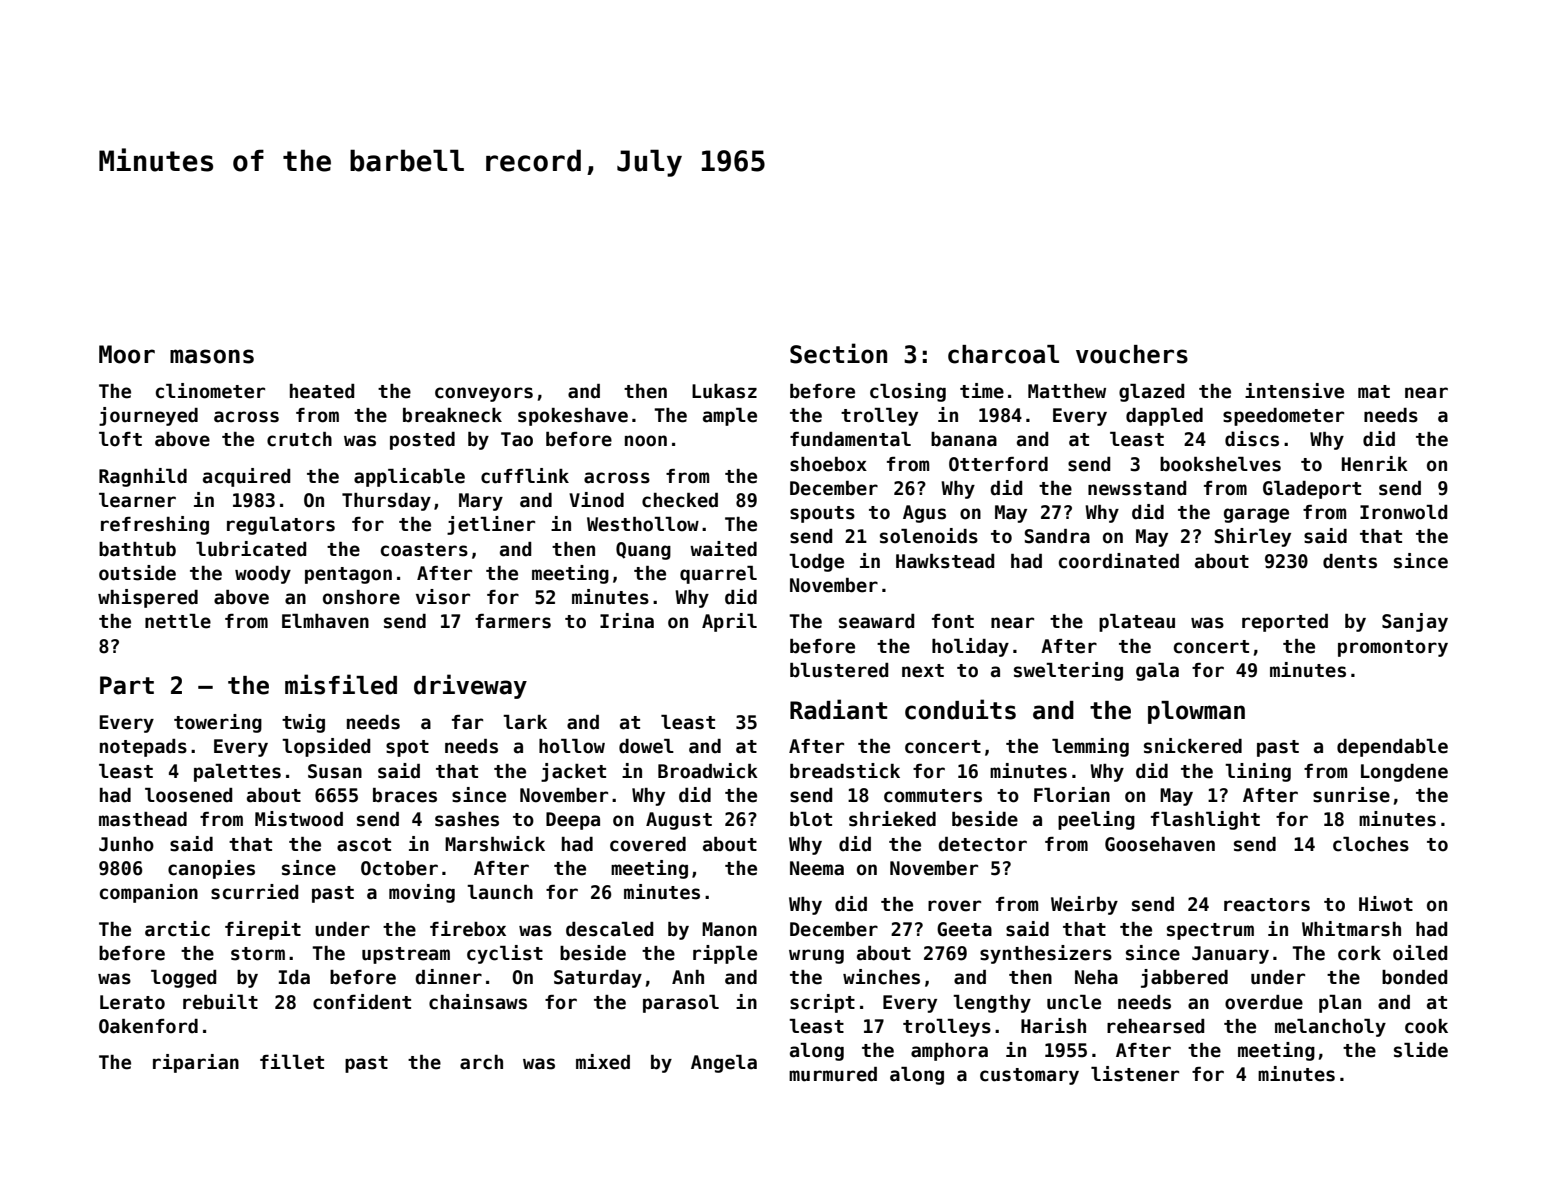 The image size is (1547, 1195). Describe the element at coordinates (828, 464) in the screenshot. I see `shoebox` at that location.
